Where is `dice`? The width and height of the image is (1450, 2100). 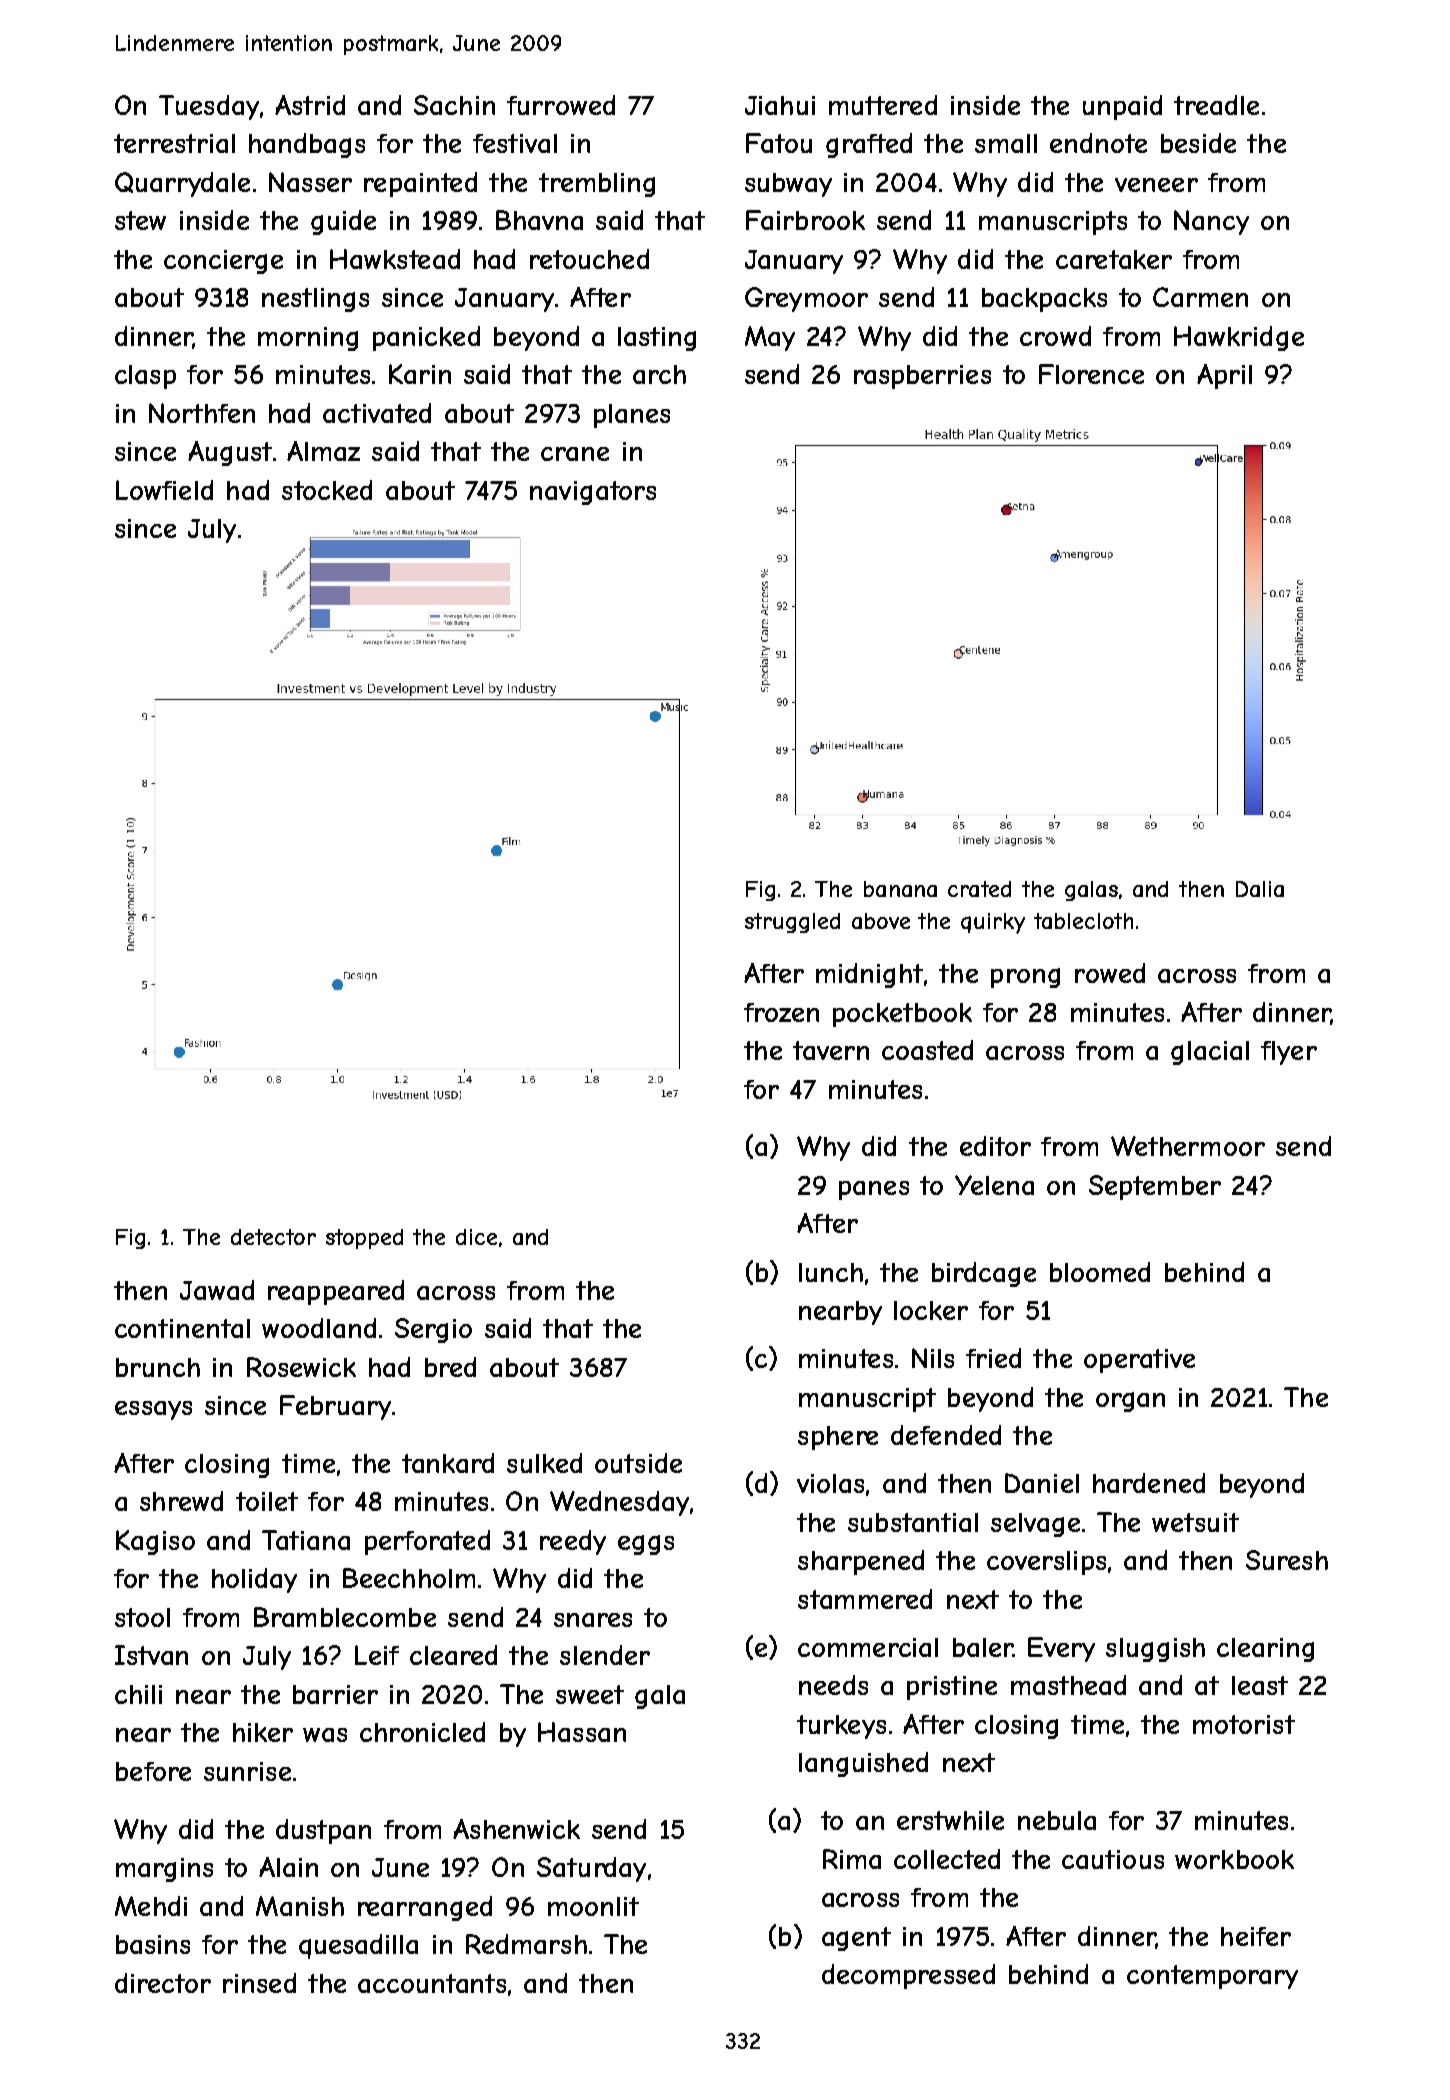
dice is located at coordinates (476, 1237).
